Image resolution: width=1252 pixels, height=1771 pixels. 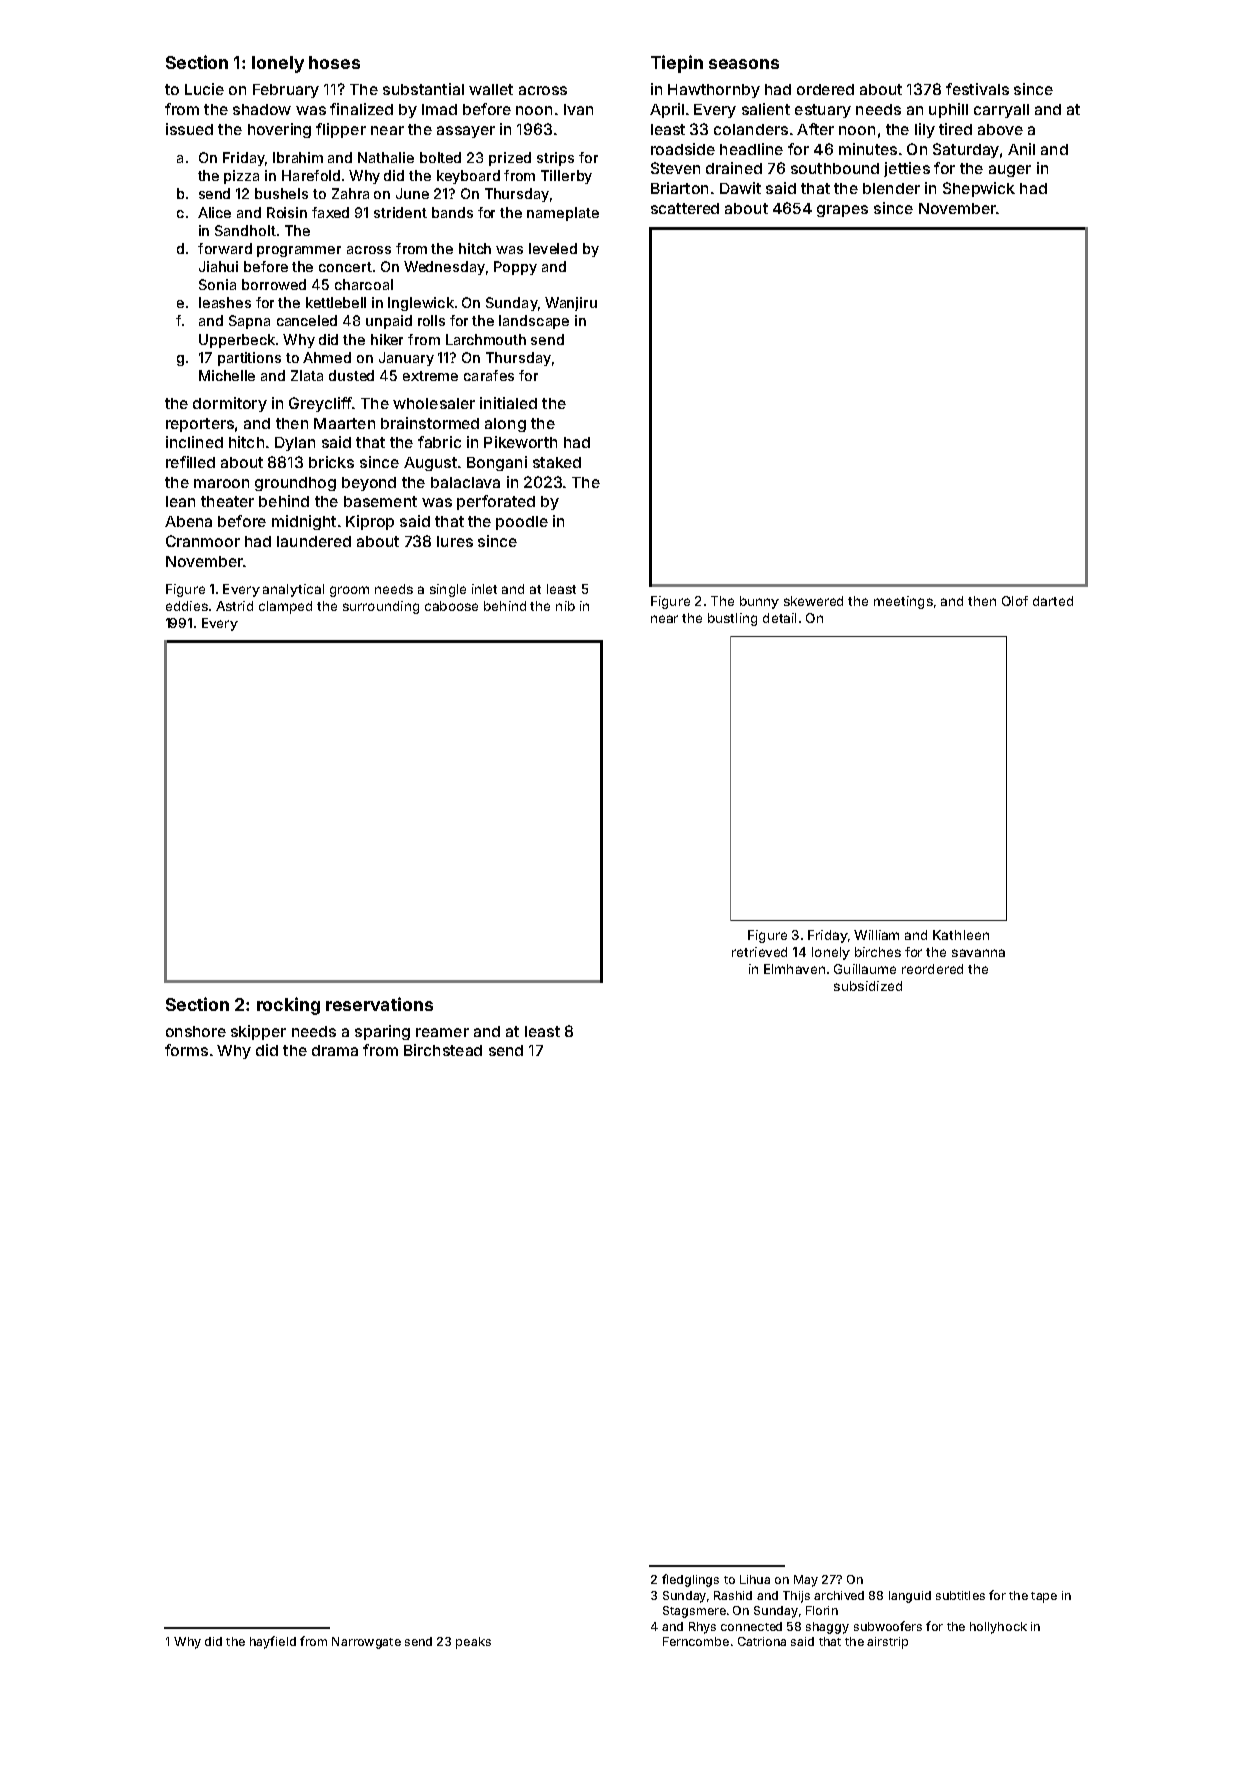 What do you see at coordinates (520, 442) in the document?
I see `Pikeworth` at bounding box center [520, 442].
